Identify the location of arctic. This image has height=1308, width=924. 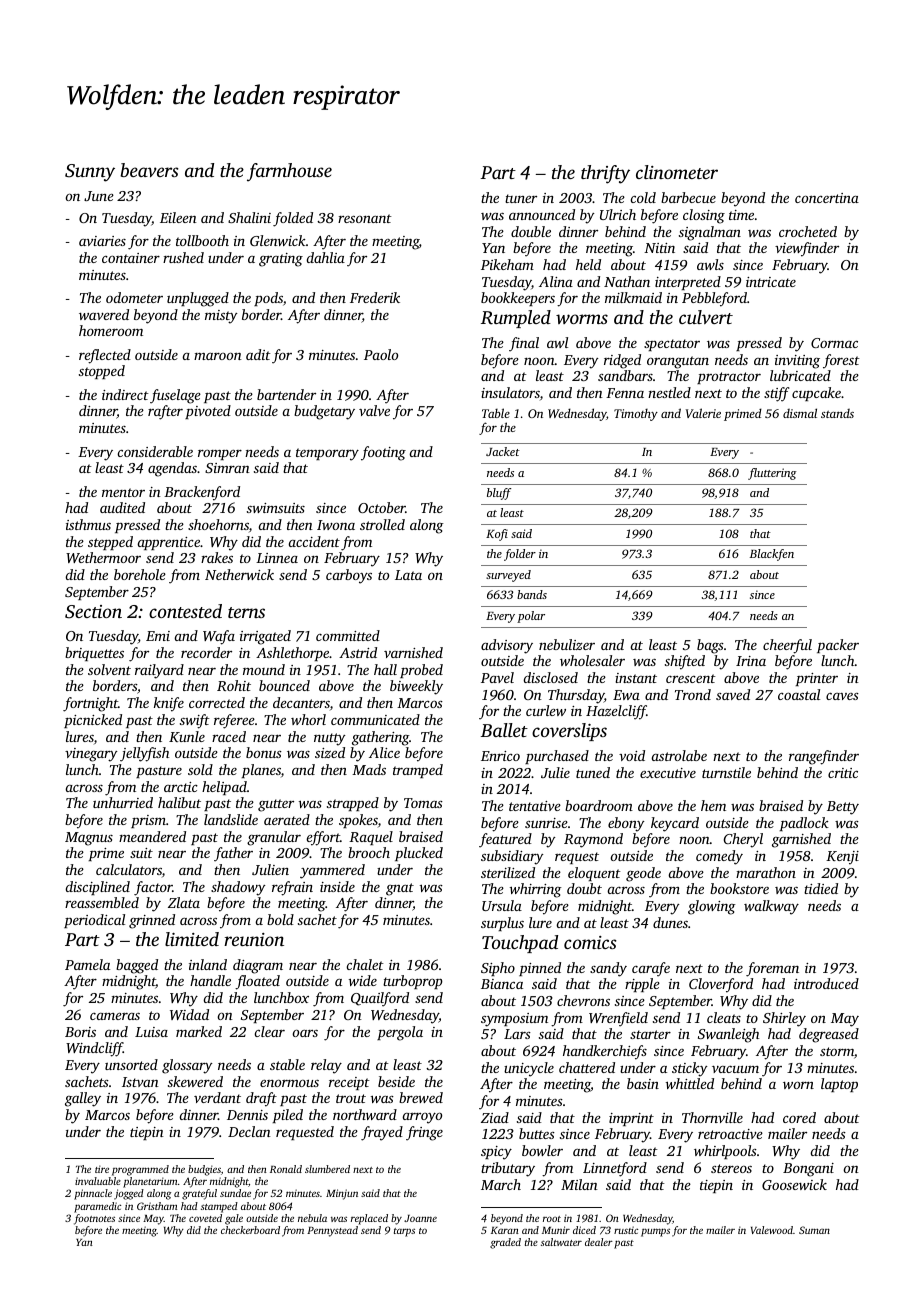
(181, 787).
